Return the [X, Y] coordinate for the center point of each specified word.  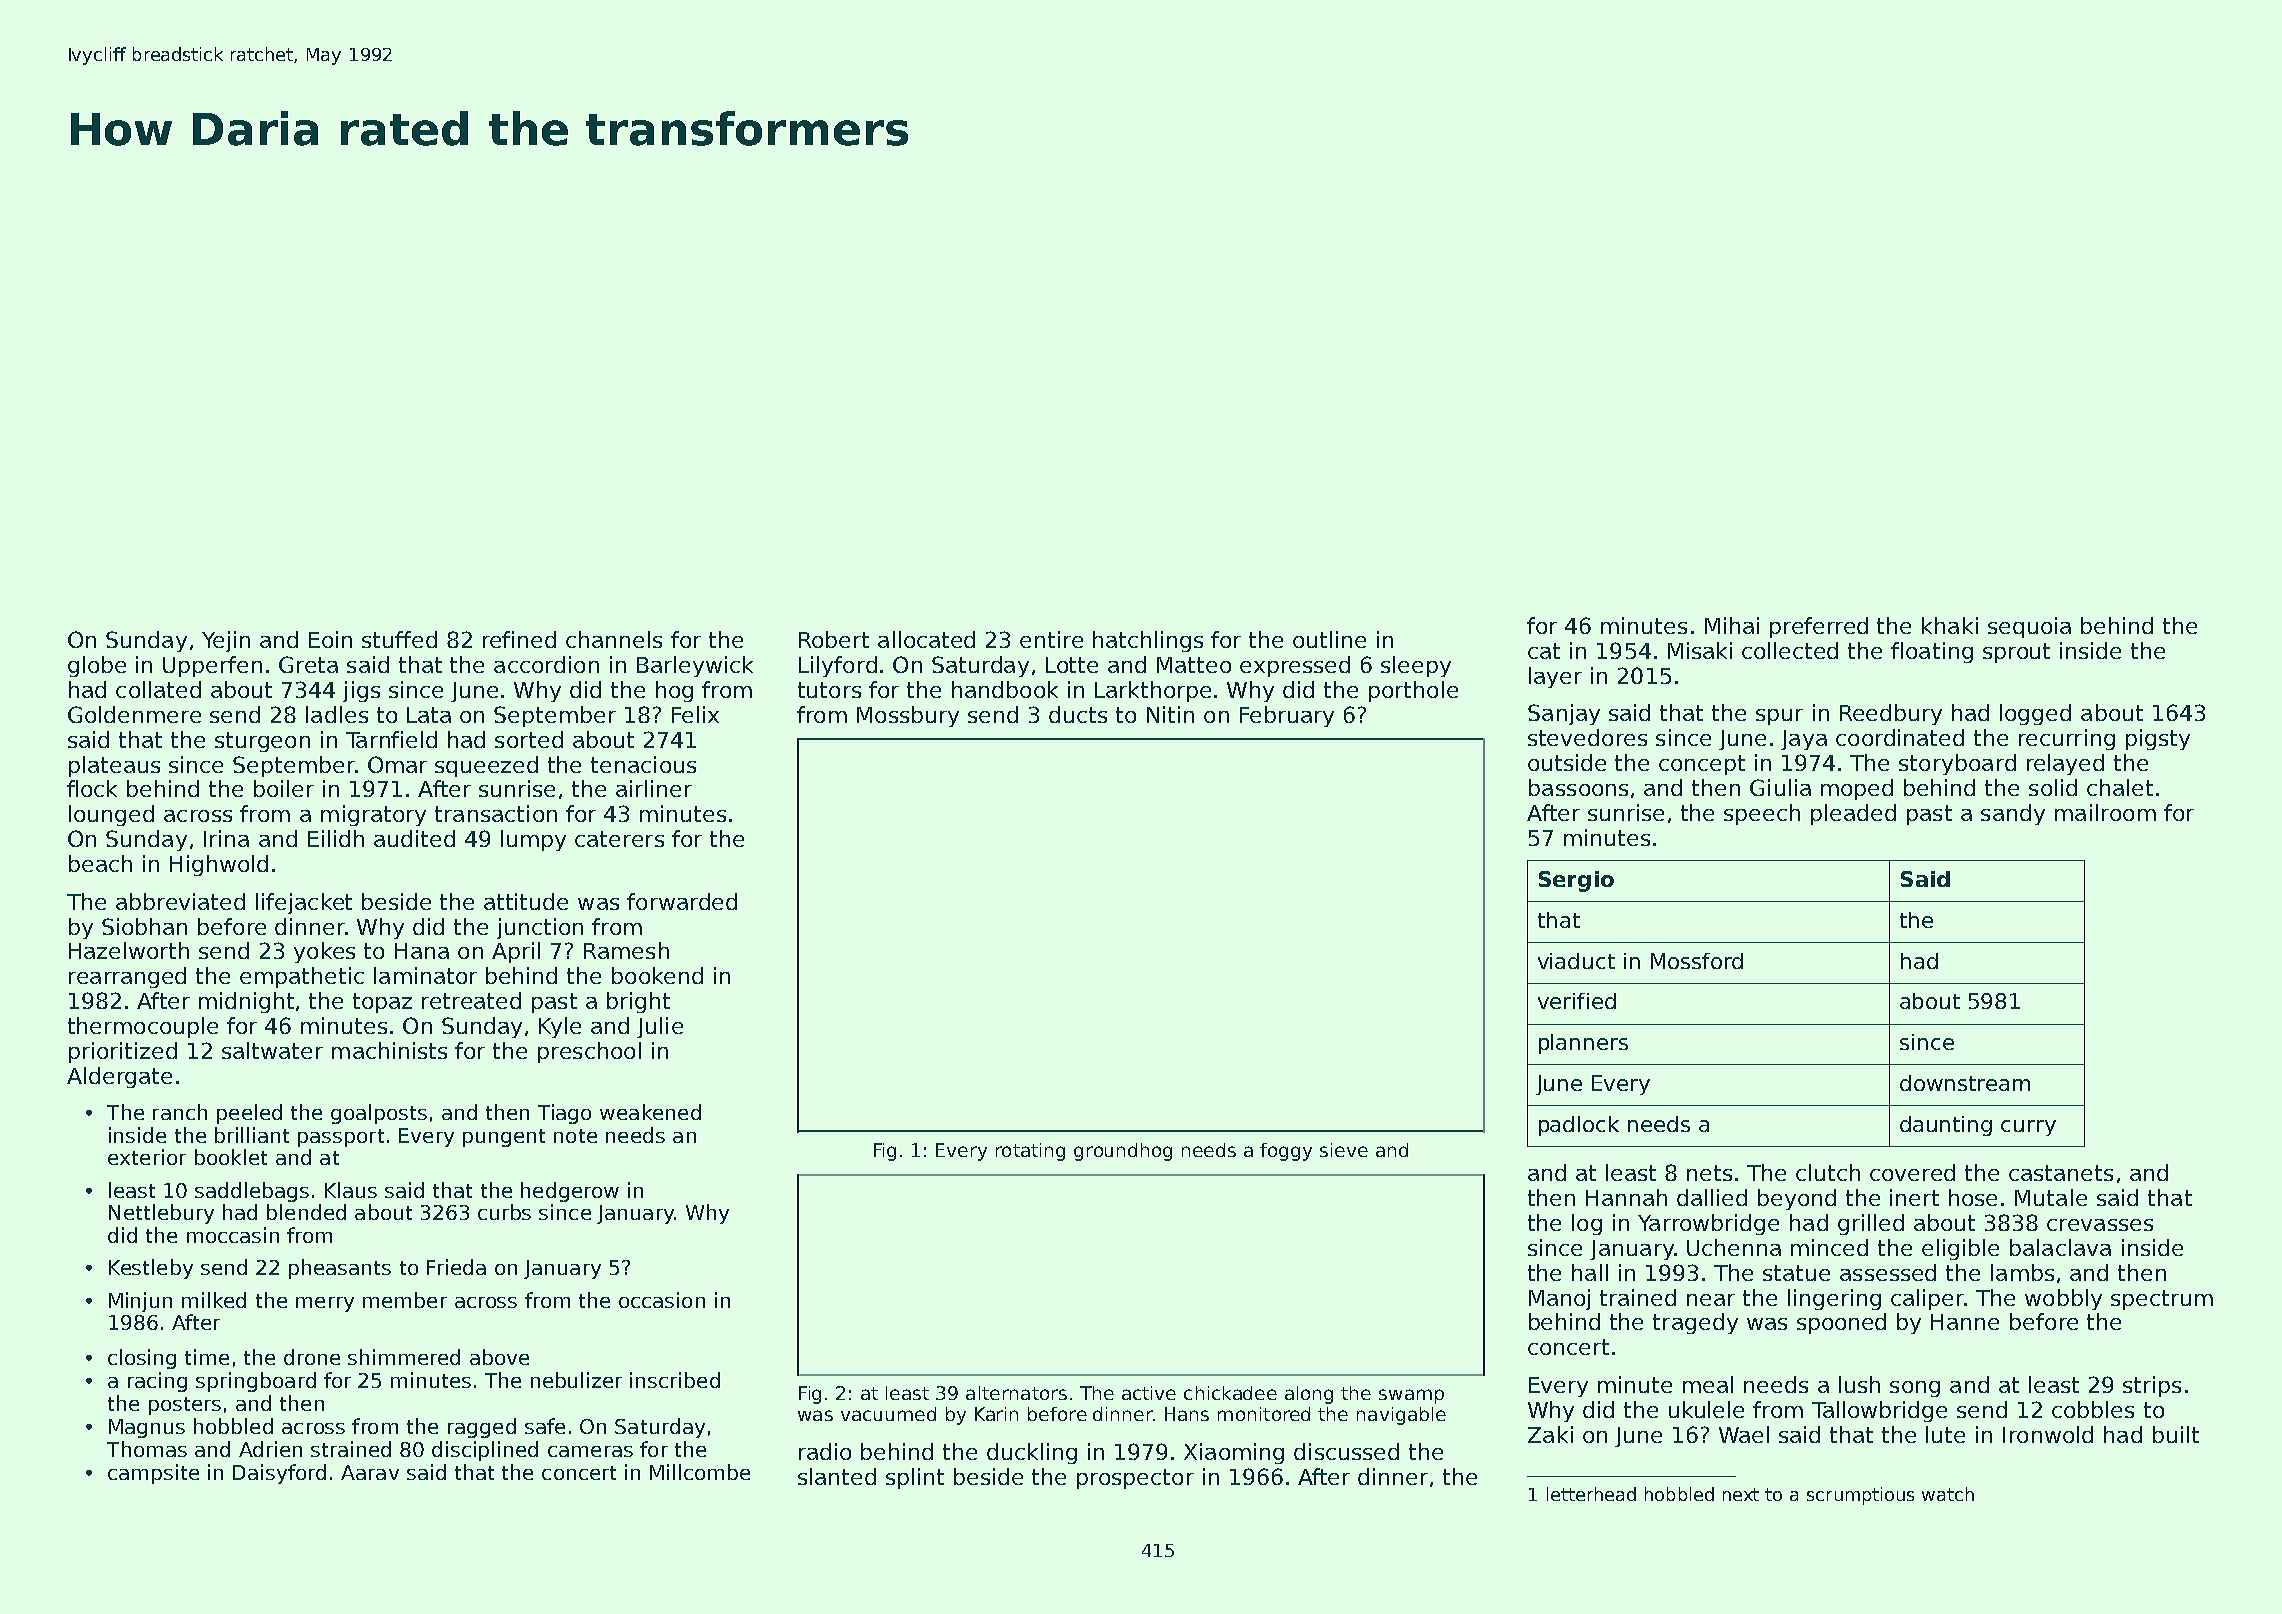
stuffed [399, 639]
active [1149, 1393]
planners [1583, 1044]
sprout [2016, 653]
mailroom [2105, 812]
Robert [834, 639]
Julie [660, 1027]
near [1711, 1300]
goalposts [379, 1114]
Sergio [1576, 881]
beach [100, 863]
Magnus [147, 1428]
